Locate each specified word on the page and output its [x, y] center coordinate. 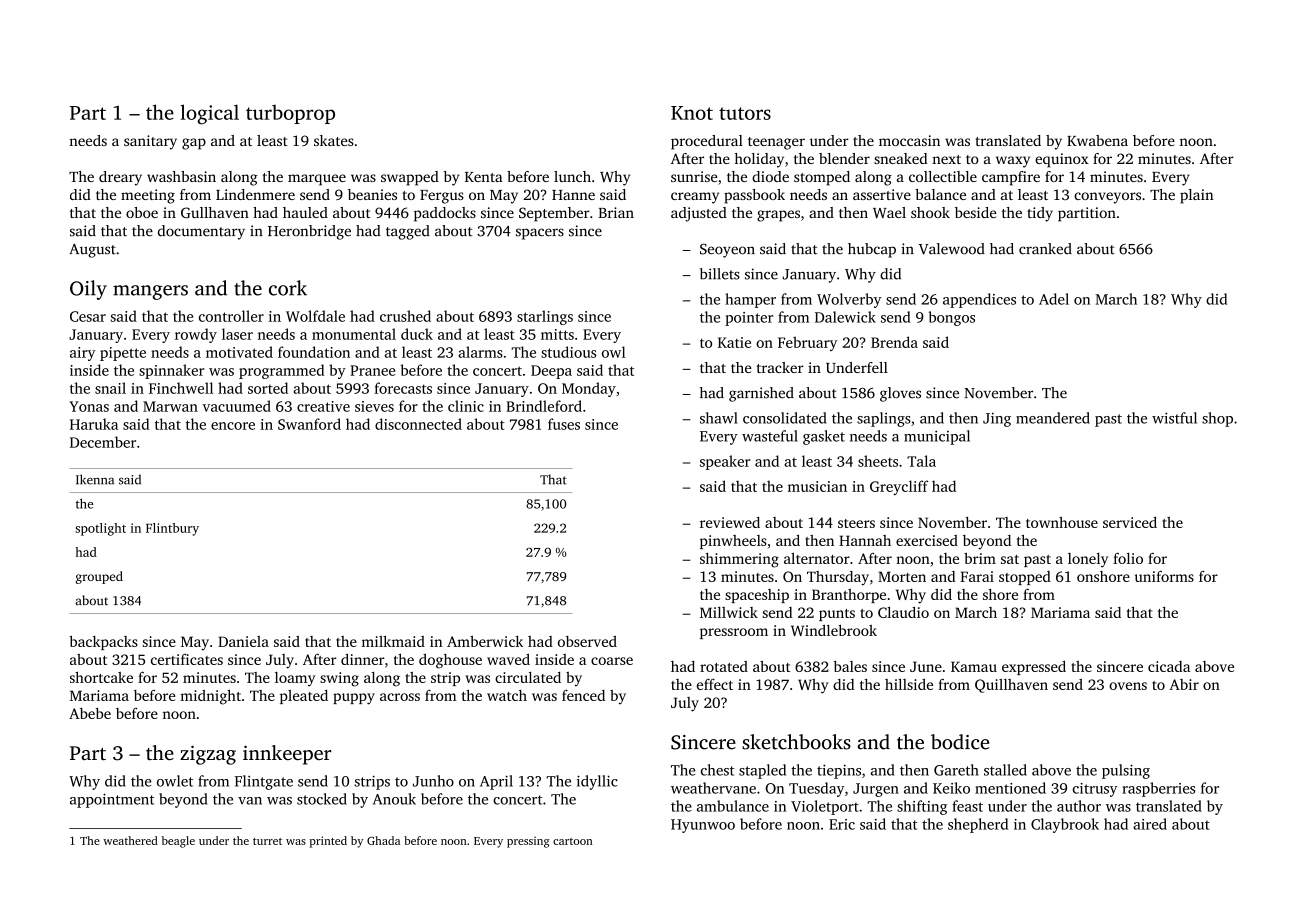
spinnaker [171, 371]
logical [209, 114]
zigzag [208, 755]
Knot [692, 113]
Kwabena [1097, 140]
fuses [564, 424]
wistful [1174, 418]
